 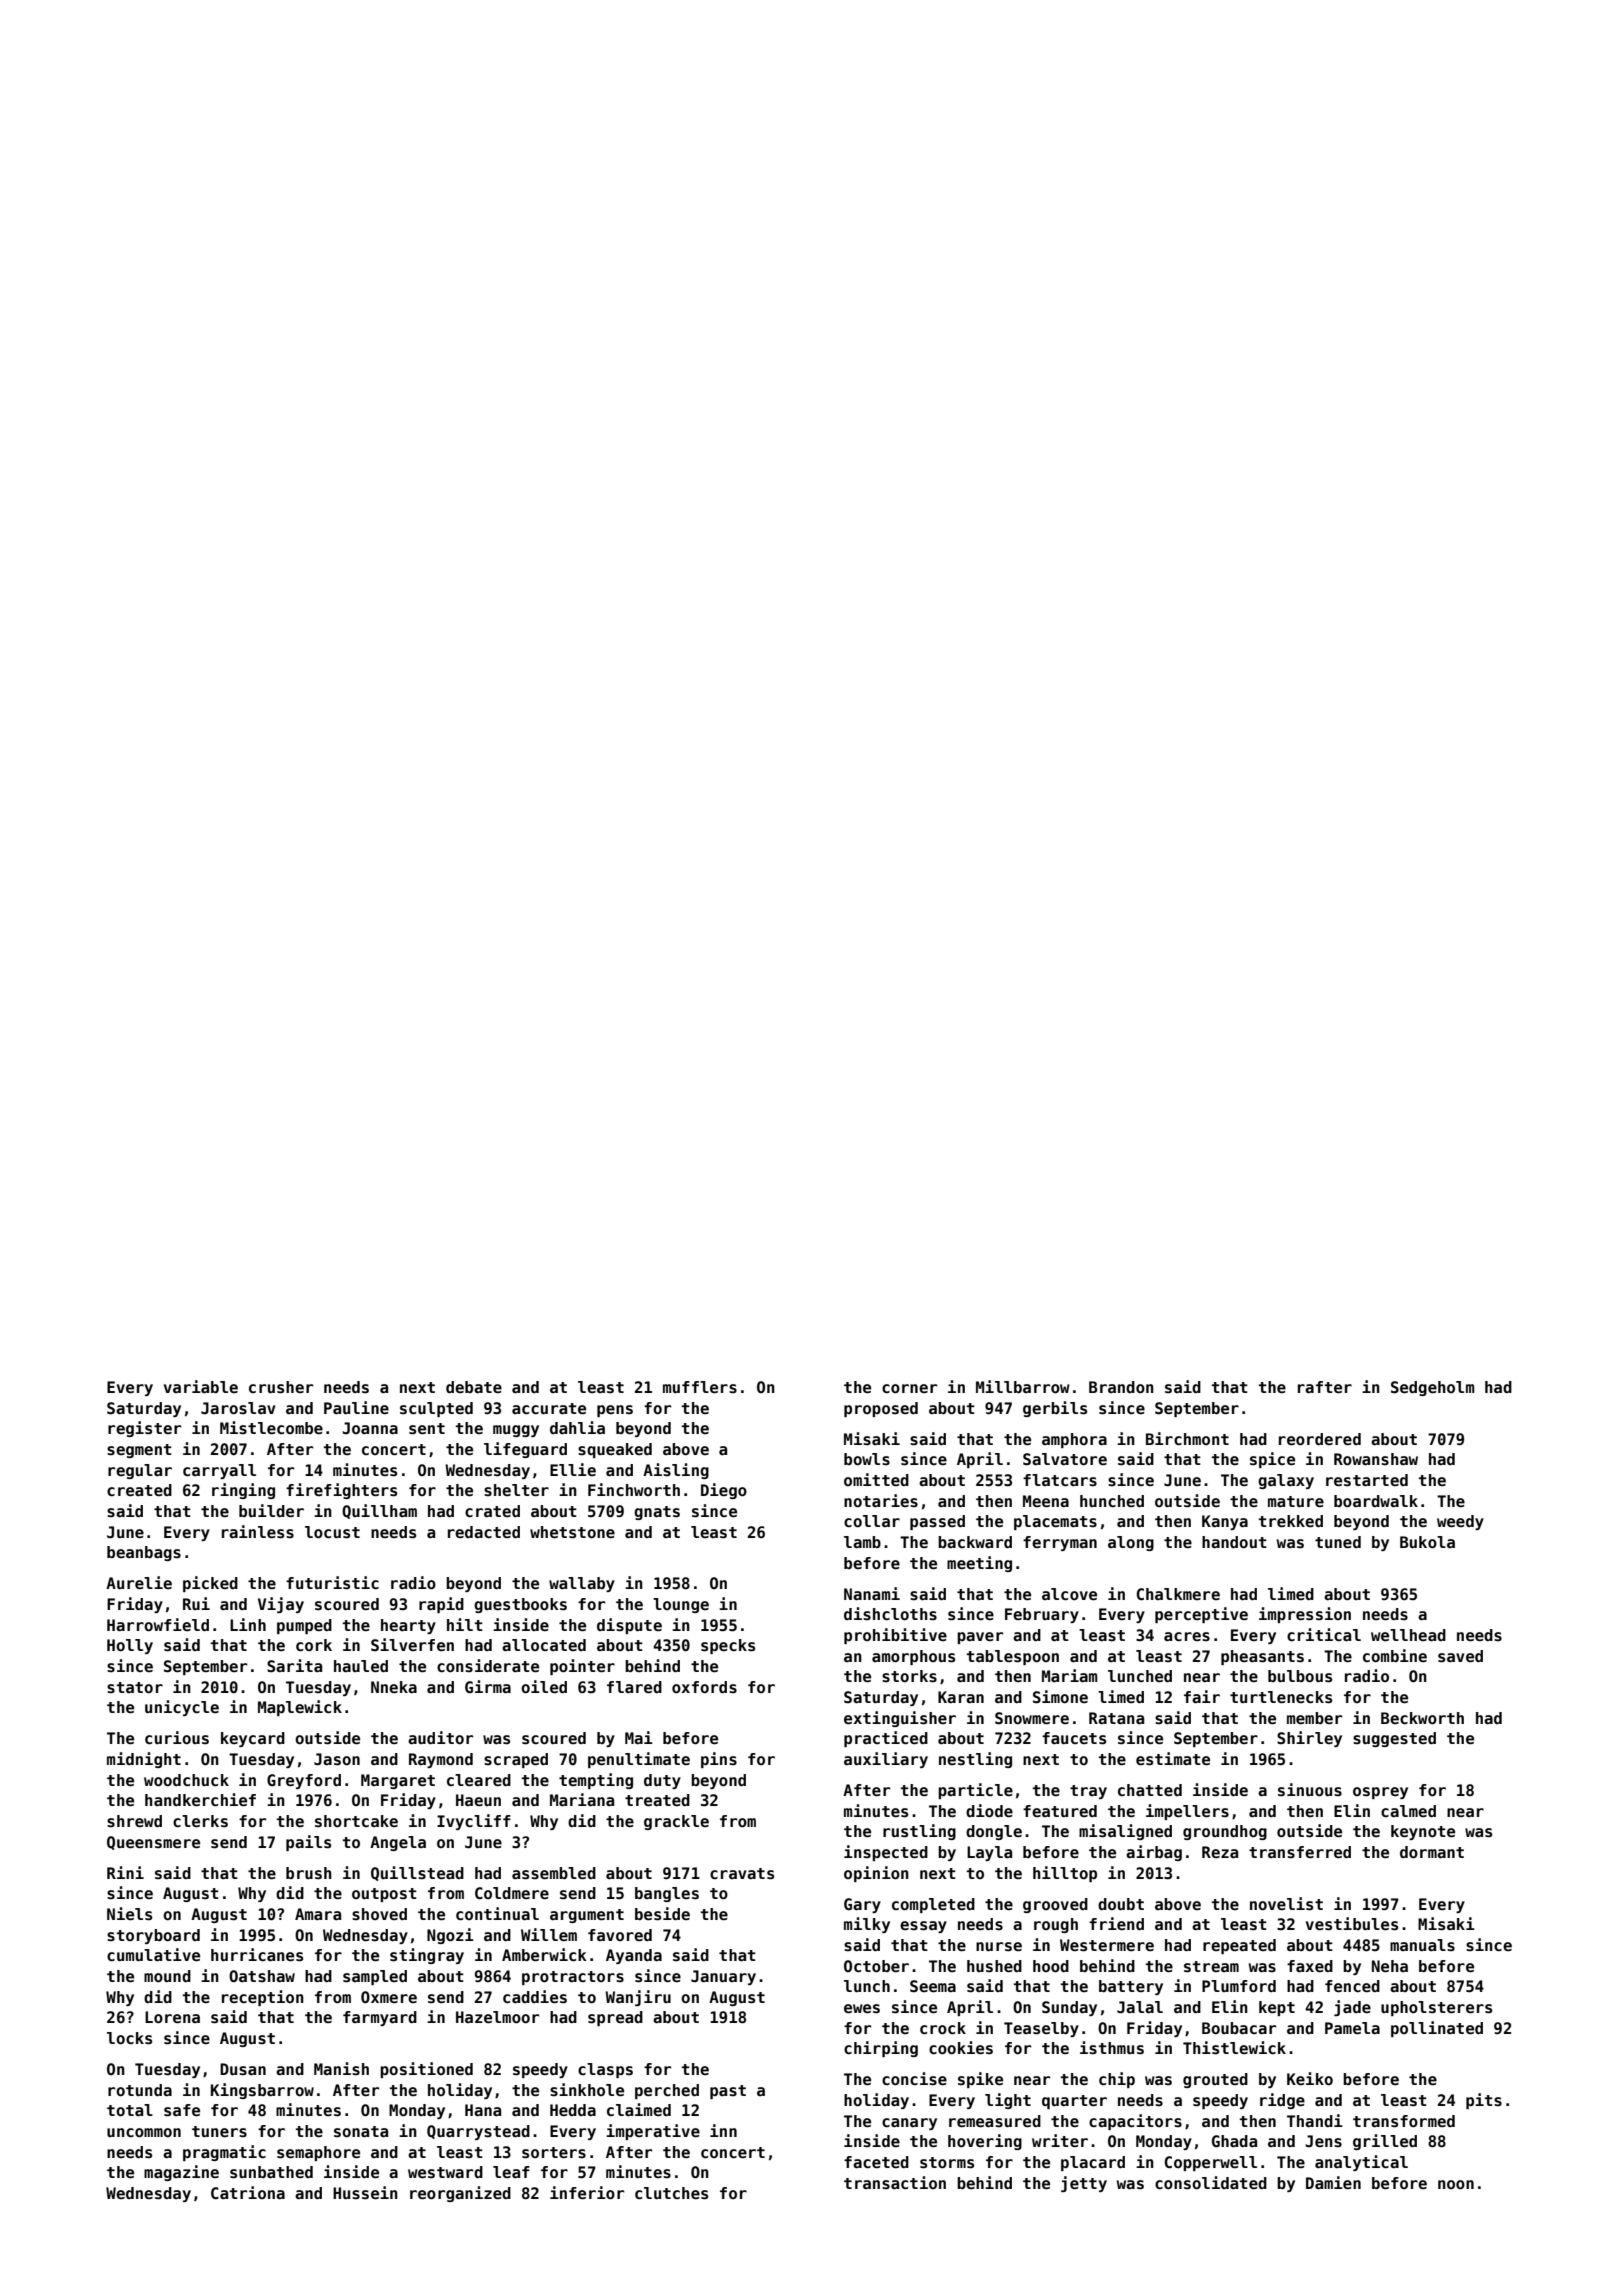 What do you see at coordinates (1239, 1986) in the screenshot?
I see `Plumford` at bounding box center [1239, 1986].
